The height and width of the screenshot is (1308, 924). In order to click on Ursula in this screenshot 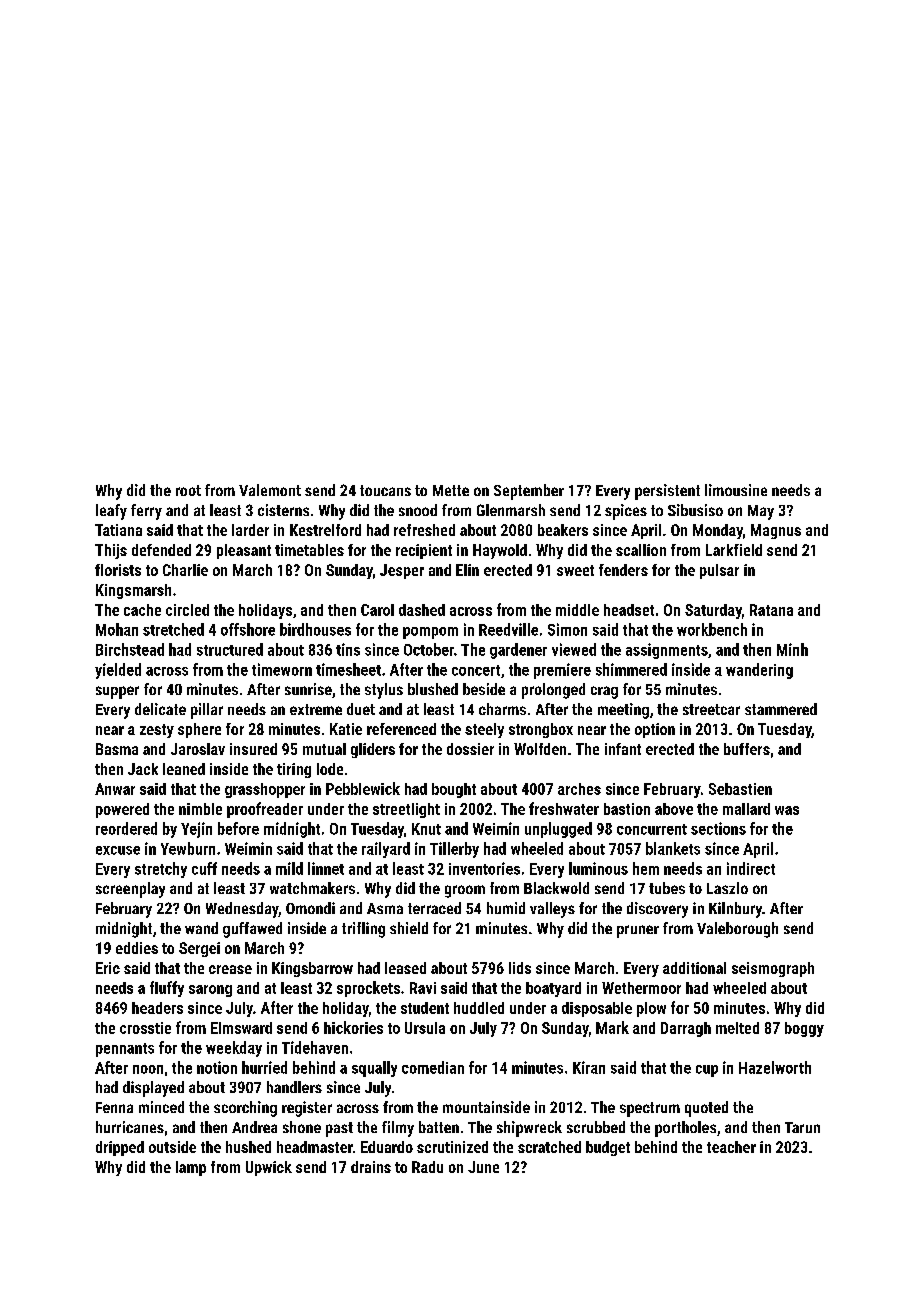, I will do `click(425, 1028)`.
